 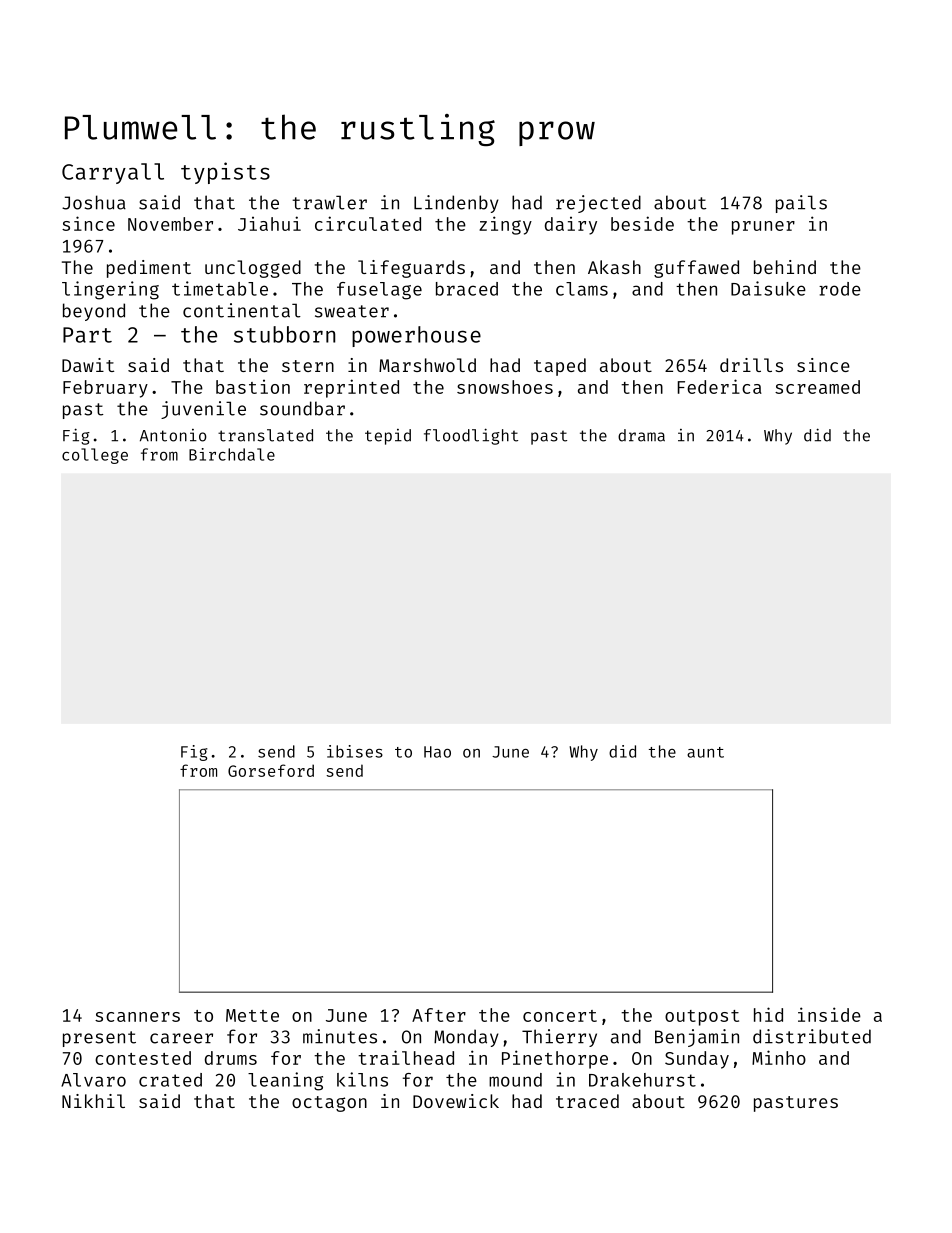 What do you see at coordinates (94, 202) in the image?
I see `Joshua` at bounding box center [94, 202].
